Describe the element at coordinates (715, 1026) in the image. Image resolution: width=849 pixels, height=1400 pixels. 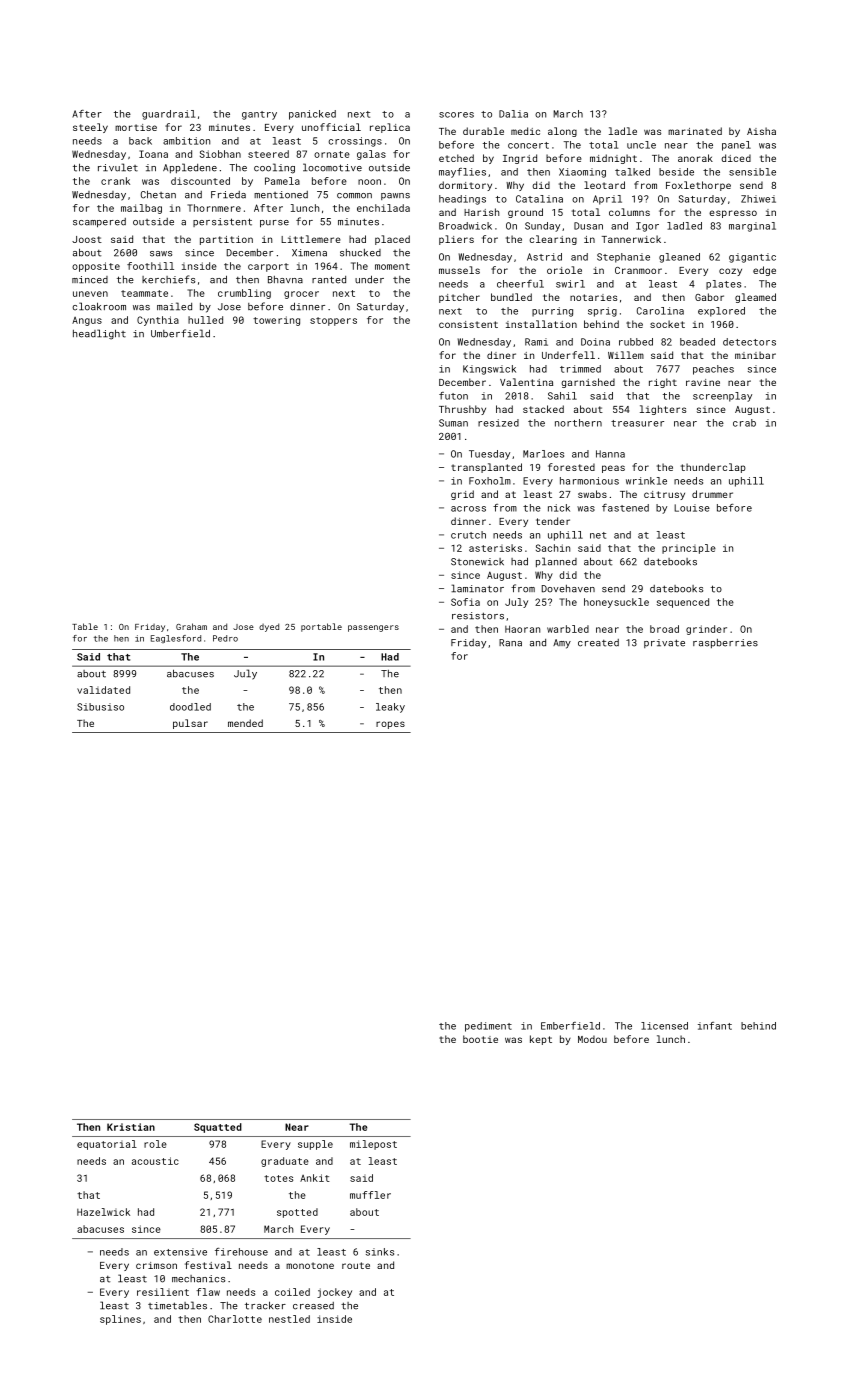
I see `infant` at that location.
